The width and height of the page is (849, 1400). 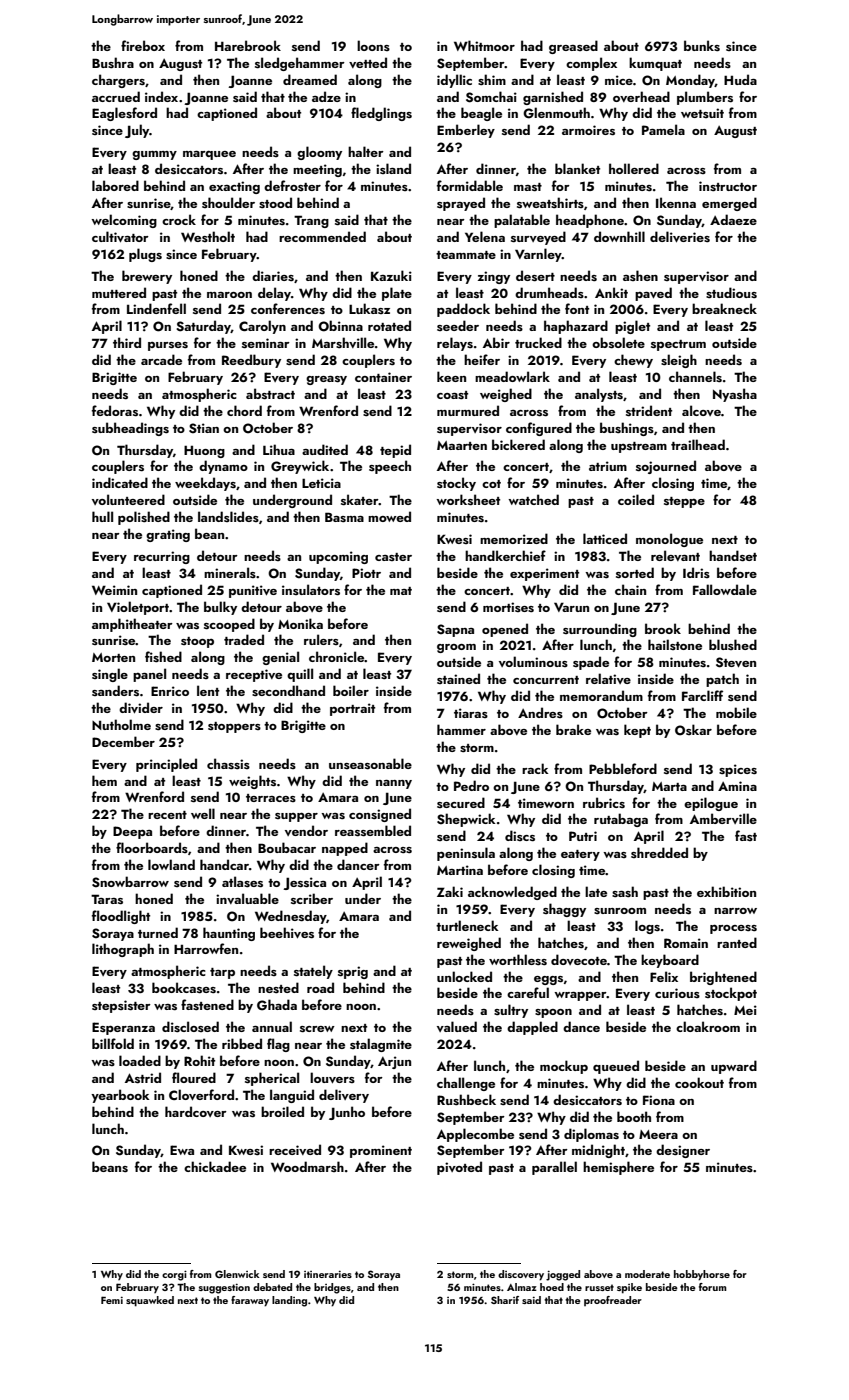 I want to click on Whitmoor, so click(x=484, y=45).
